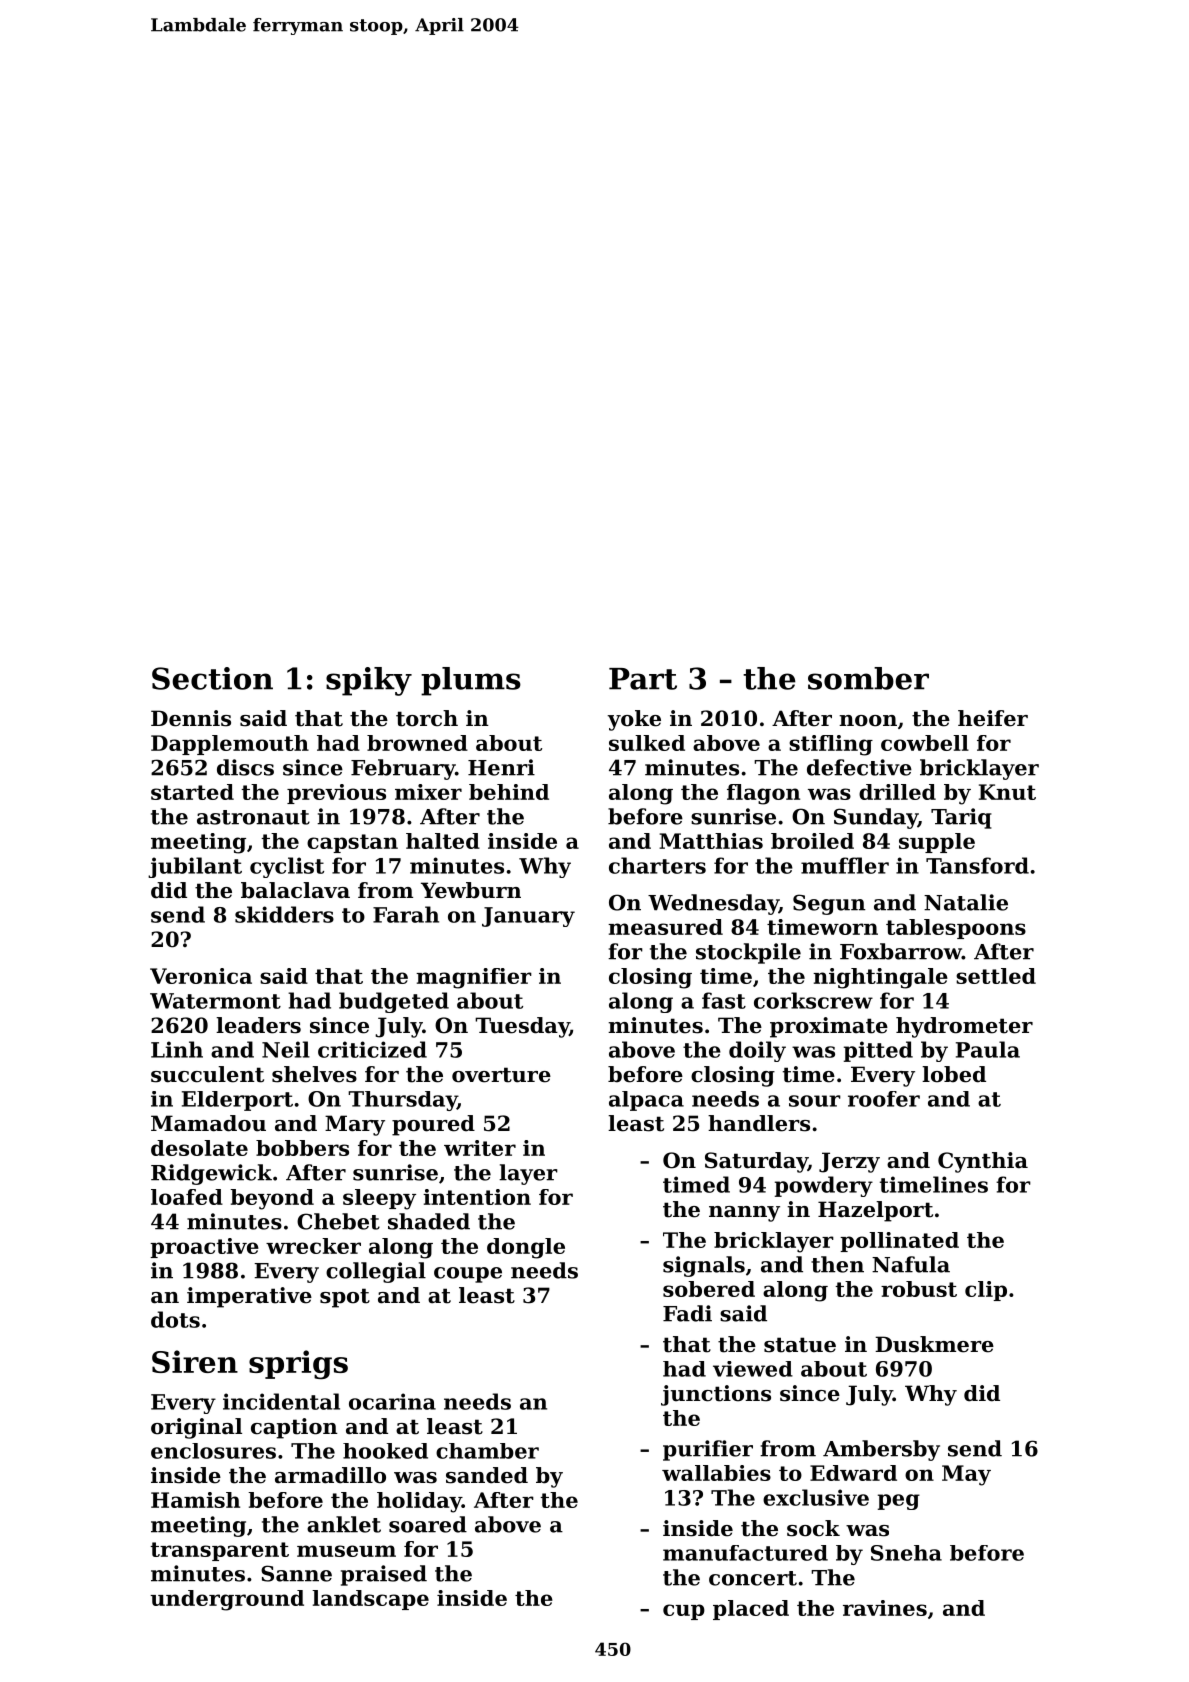 This screenshot has width=1189, height=1682. I want to click on spiky, so click(369, 681).
